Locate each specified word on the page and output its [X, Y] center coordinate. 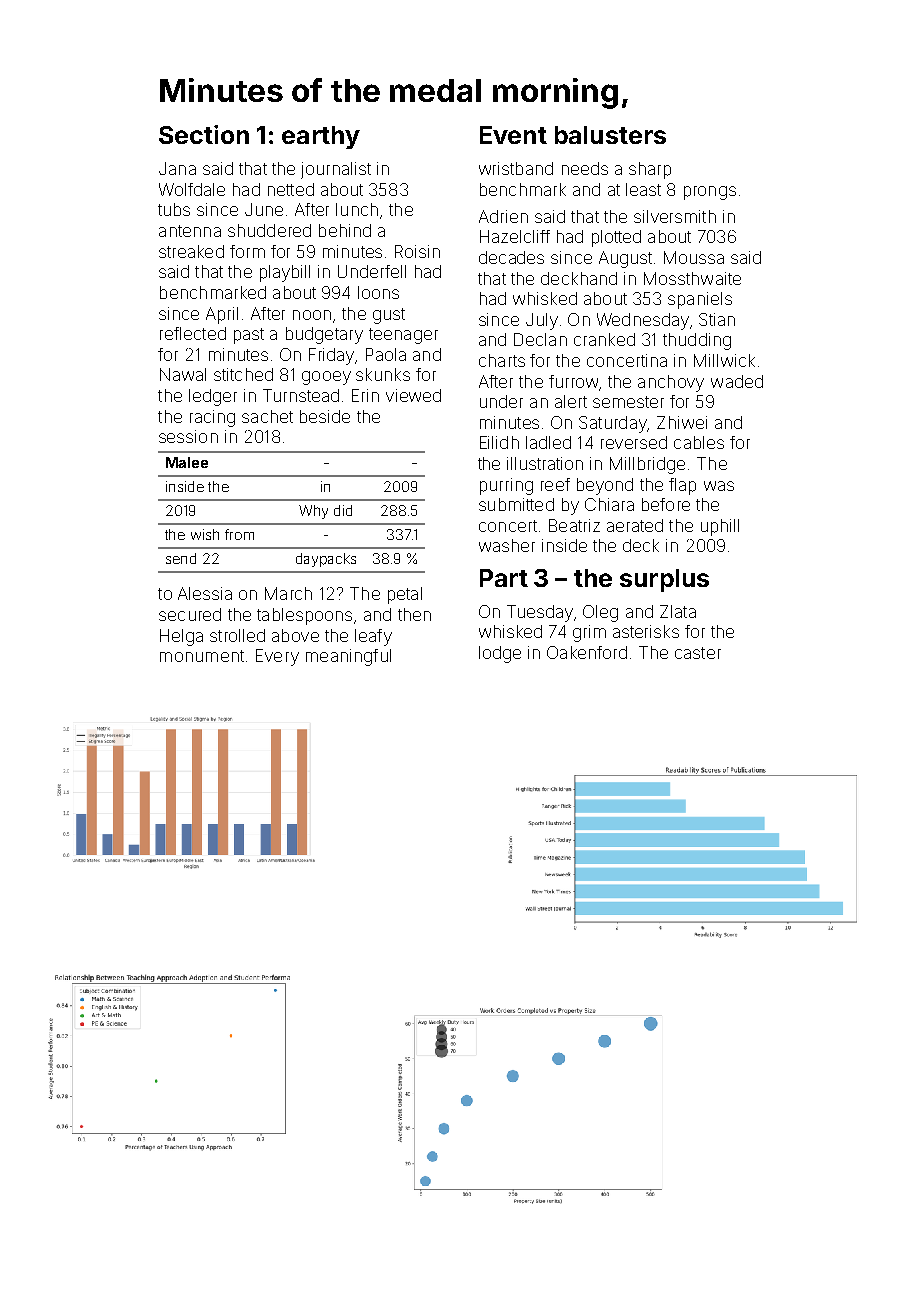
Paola [386, 354]
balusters [610, 135]
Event [513, 135]
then [414, 614]
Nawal [183, 374]
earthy [321, 137]
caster [698, 653]
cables [699, 442]
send [181, 558]
